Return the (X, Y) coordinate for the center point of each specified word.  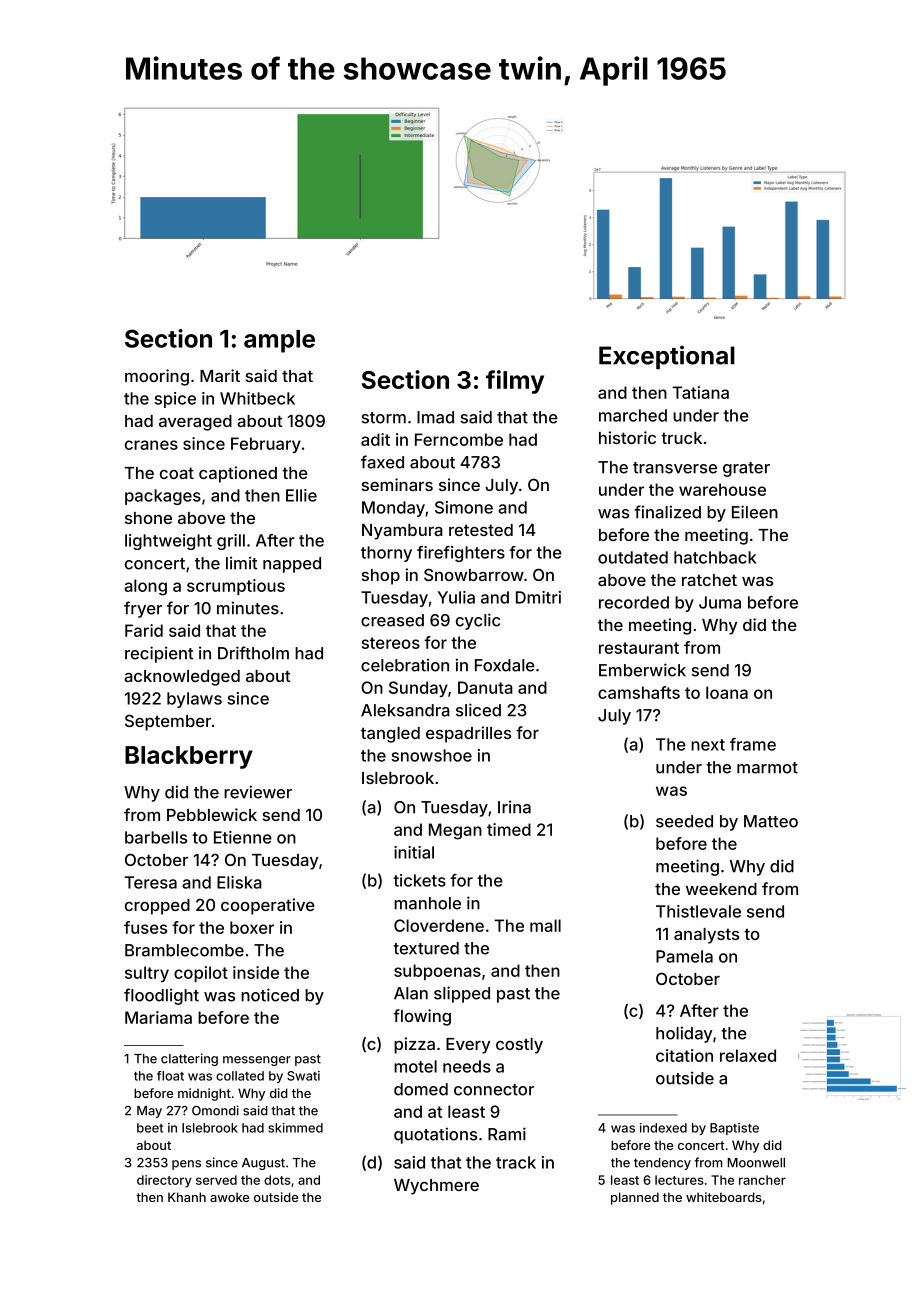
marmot (767, 768)
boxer (252, 927)
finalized (667, 512)
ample (279, 341)
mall (545, 925)
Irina (514, 807)
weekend (721, 889)
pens (186, 1165)
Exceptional (667, 357)
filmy (515, 382)
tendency (662, 1164)
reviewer (258, 792)
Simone (464, 507)
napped (292, 565)
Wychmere (436, 1187)
